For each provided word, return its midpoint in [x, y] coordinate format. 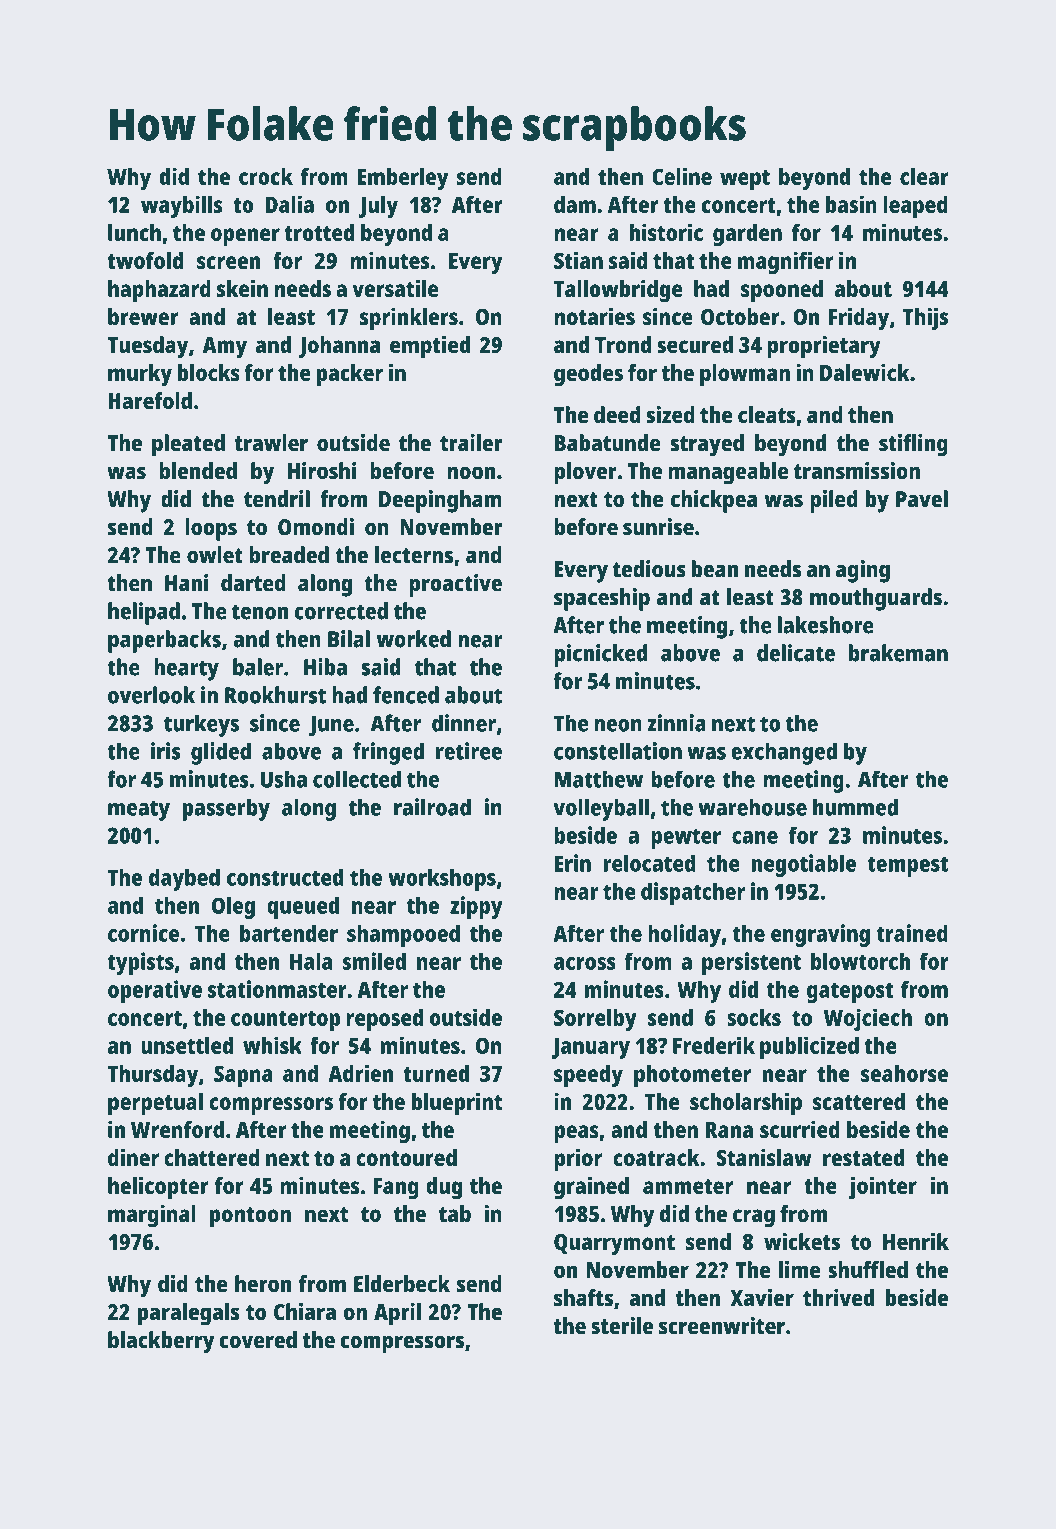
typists [140, 963]
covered [258, 1340]
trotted [319, 232]
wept [745, 180]
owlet [215, 555]
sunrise [658, 527]
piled [834, 501]
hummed [855, 807]
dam [575, 204]
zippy [476, 907]
